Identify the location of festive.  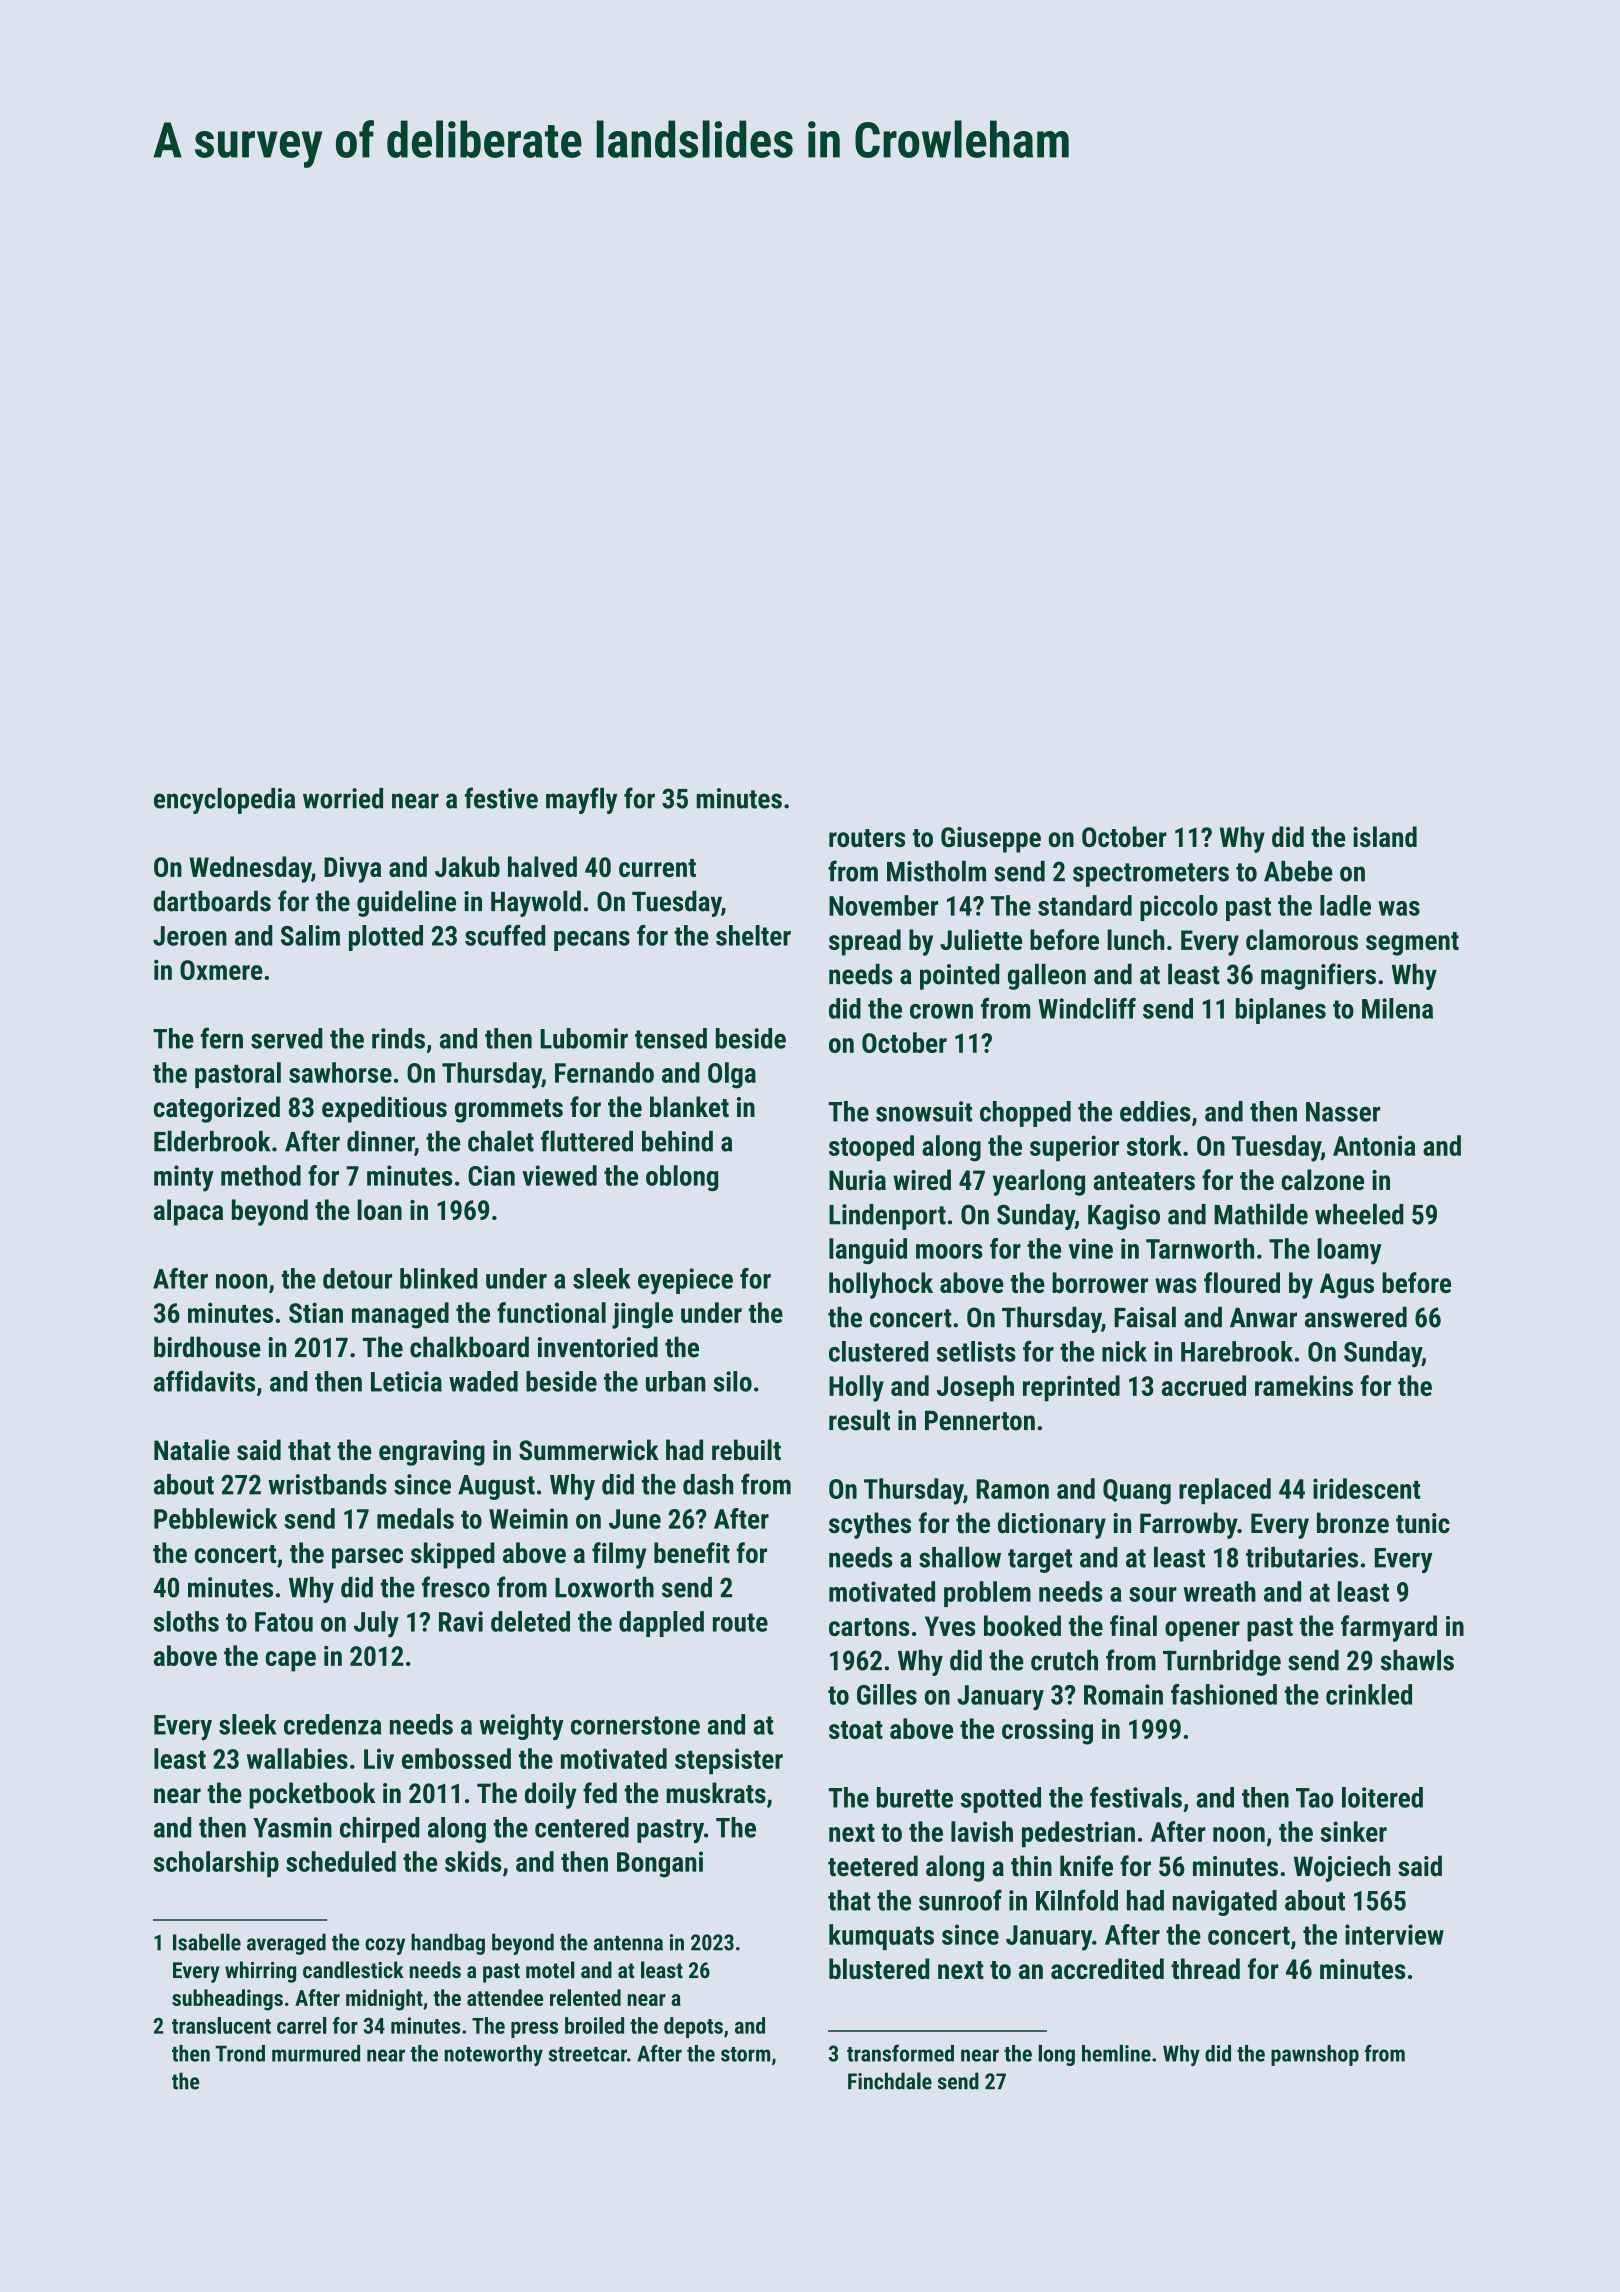
(501, 798).
